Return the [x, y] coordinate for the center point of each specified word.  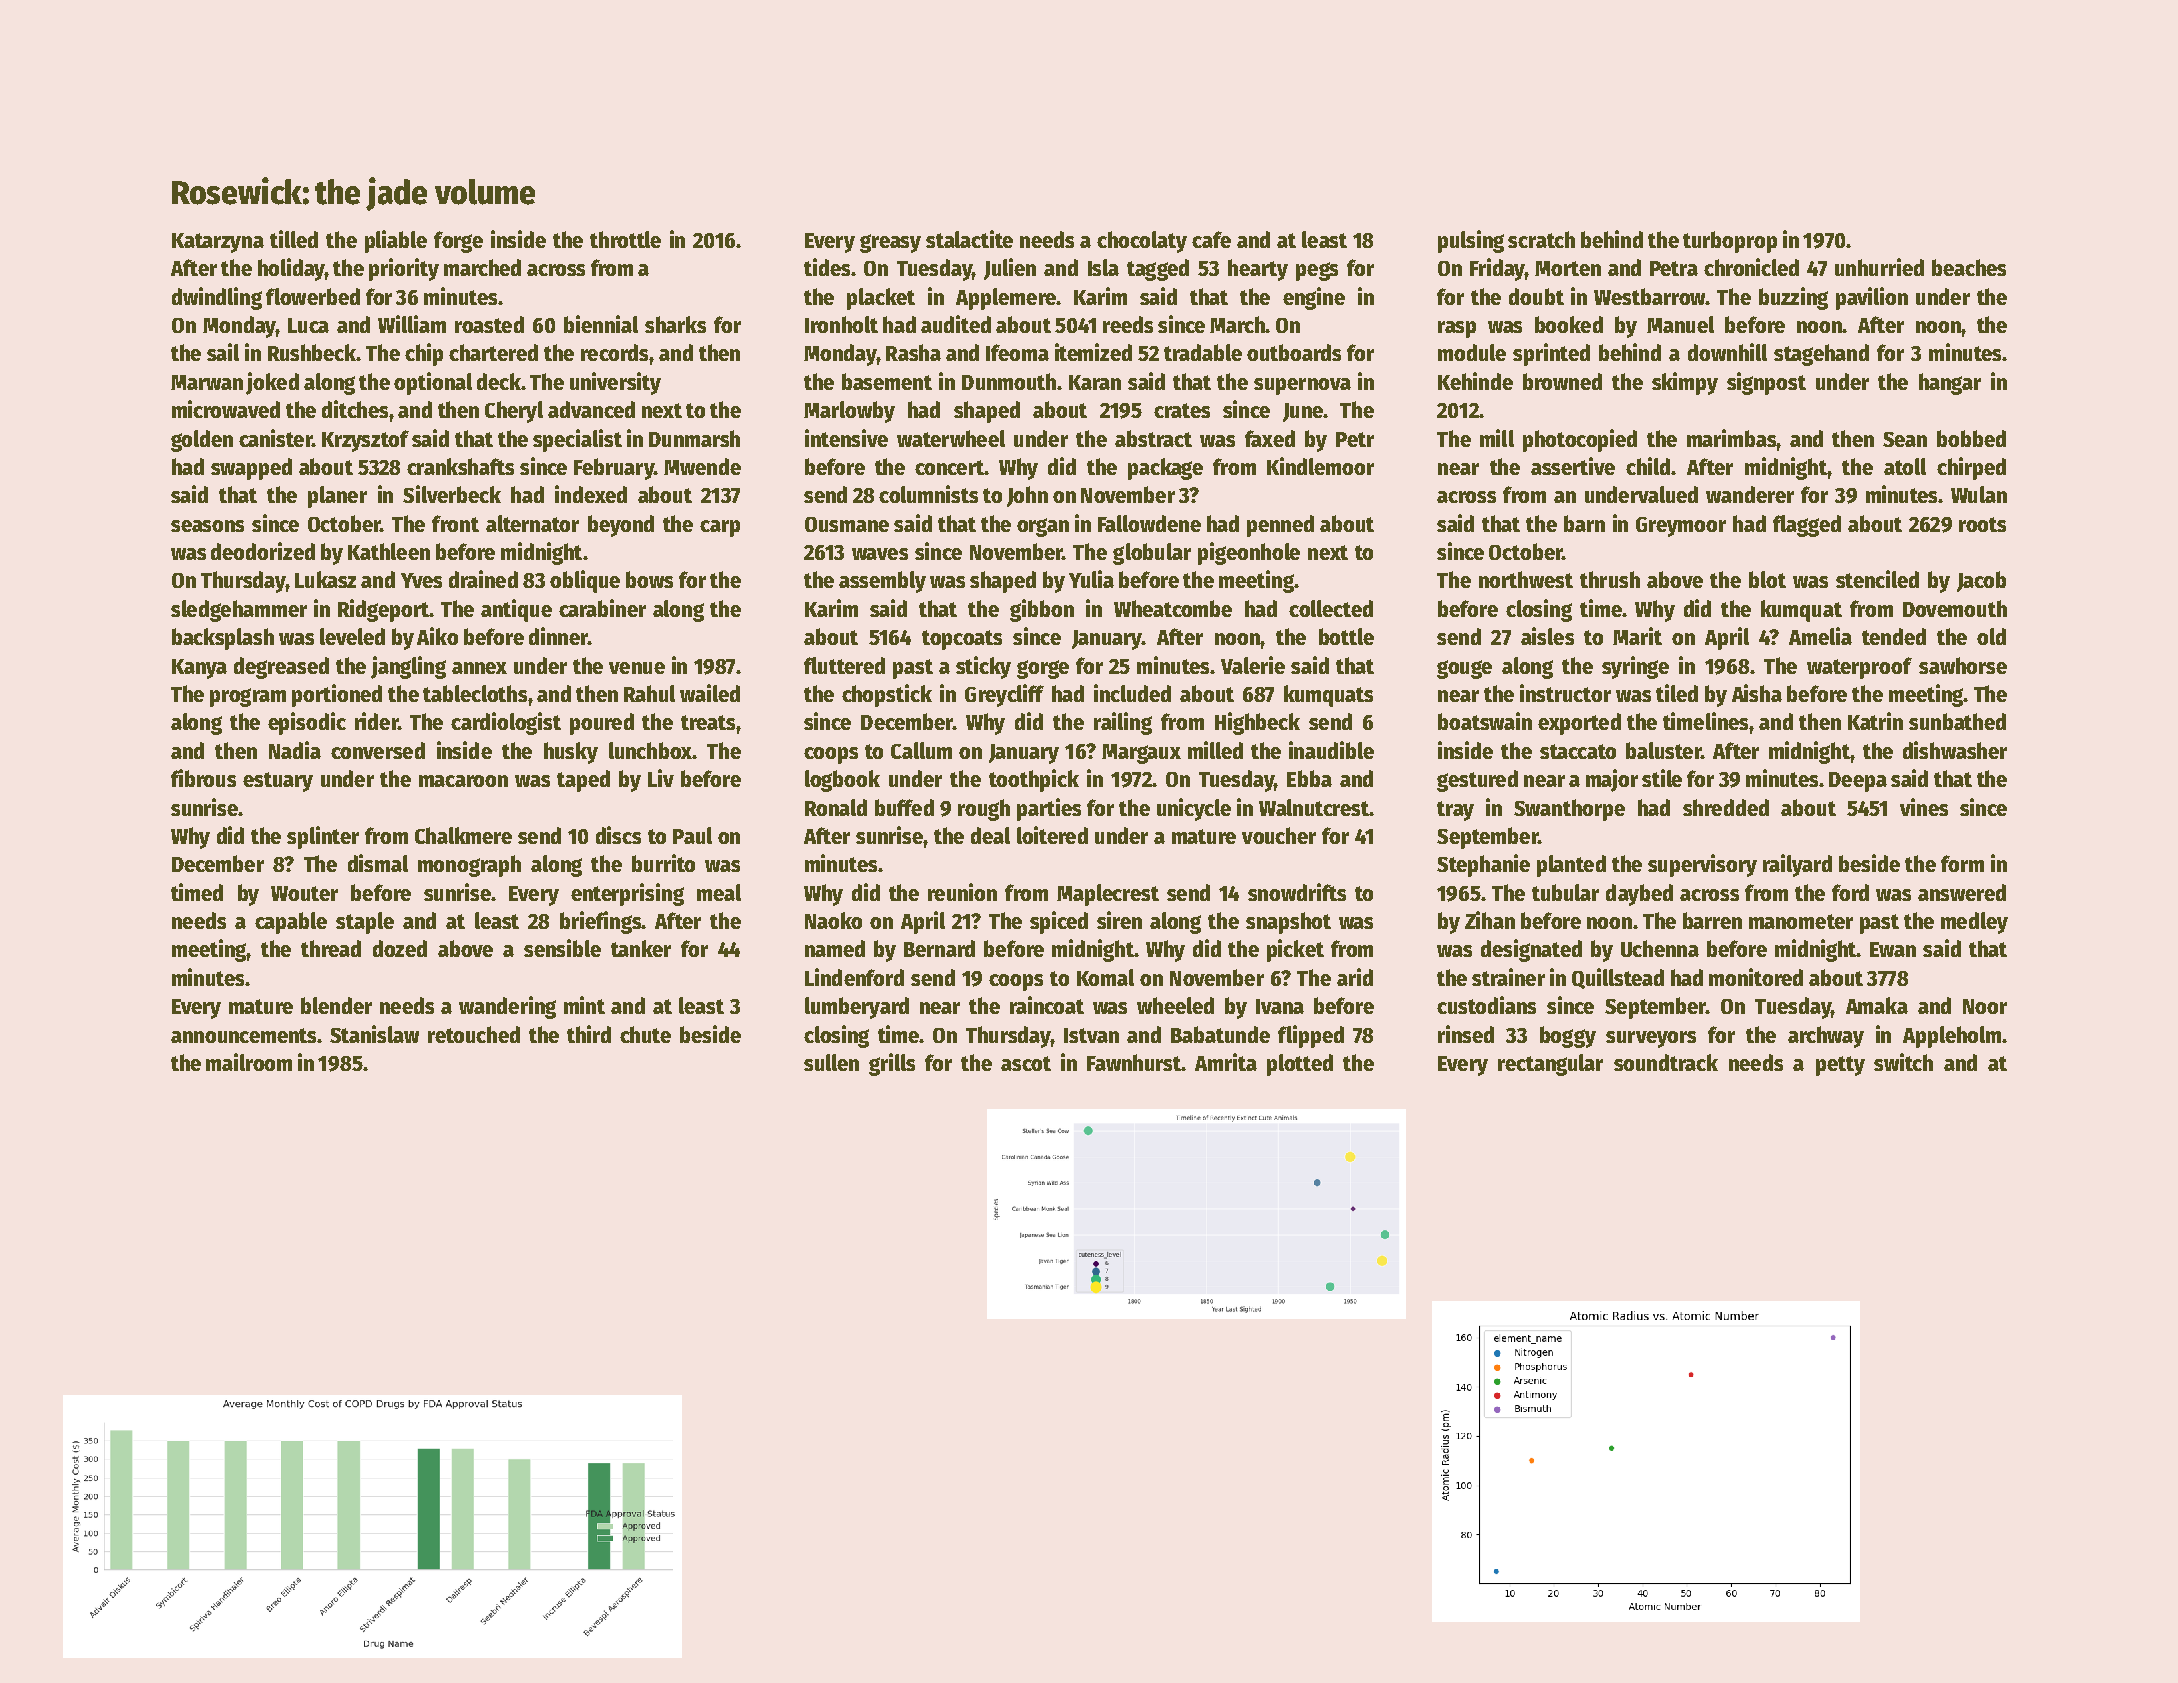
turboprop [1730, 242]
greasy [890, 243]
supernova [1302, 386]
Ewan [1893, 949]
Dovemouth [1955, 608]
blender [336, 1005]
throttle [625, 239]
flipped [1311, 1036]
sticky [983, 667]
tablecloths [475, 693]
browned [1562, 381]
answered [1962, 892]
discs [618, 835]
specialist [577, 440]
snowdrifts [1297, 892]
